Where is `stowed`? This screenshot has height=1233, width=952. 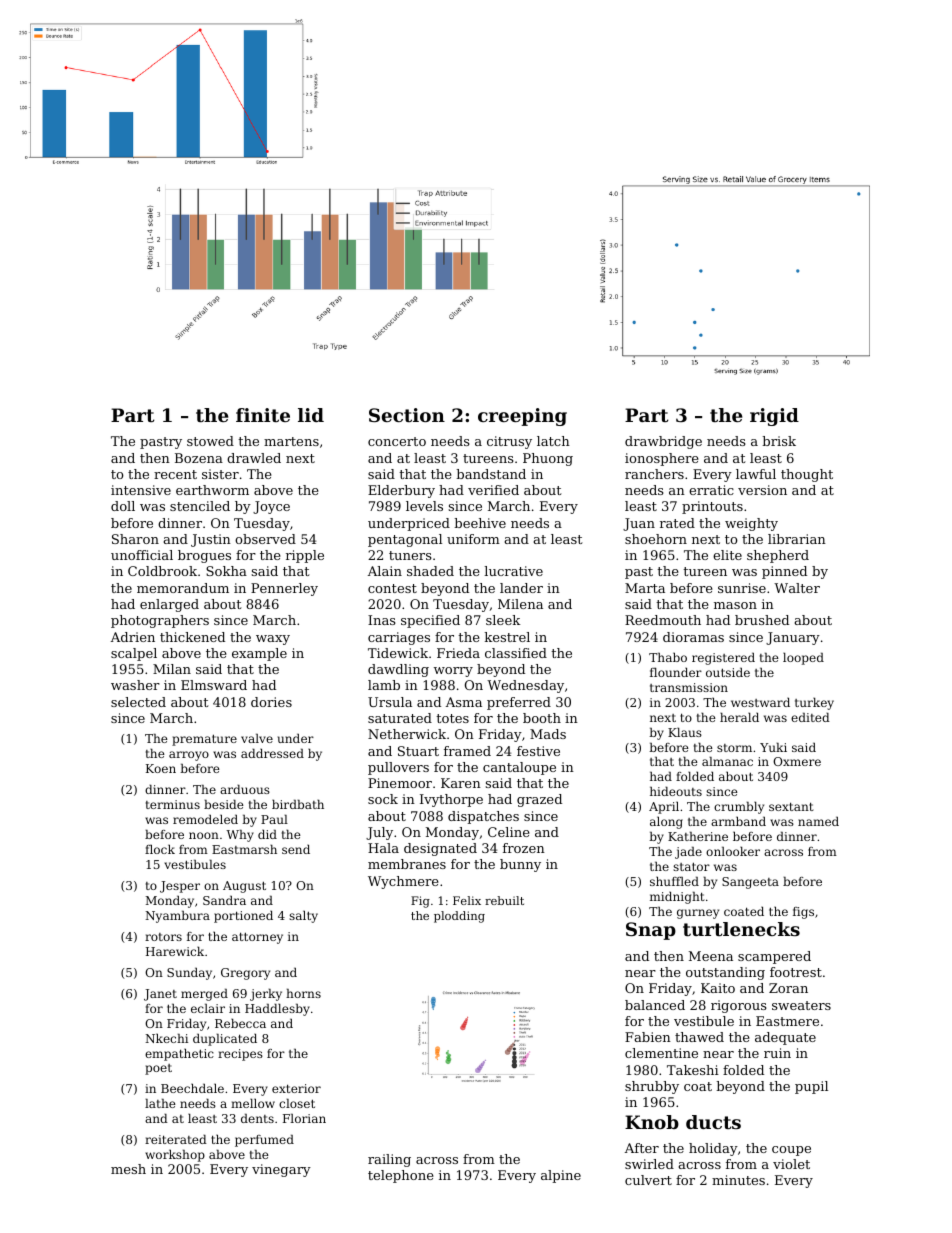
stowed is located at coordinates (210, 441).
